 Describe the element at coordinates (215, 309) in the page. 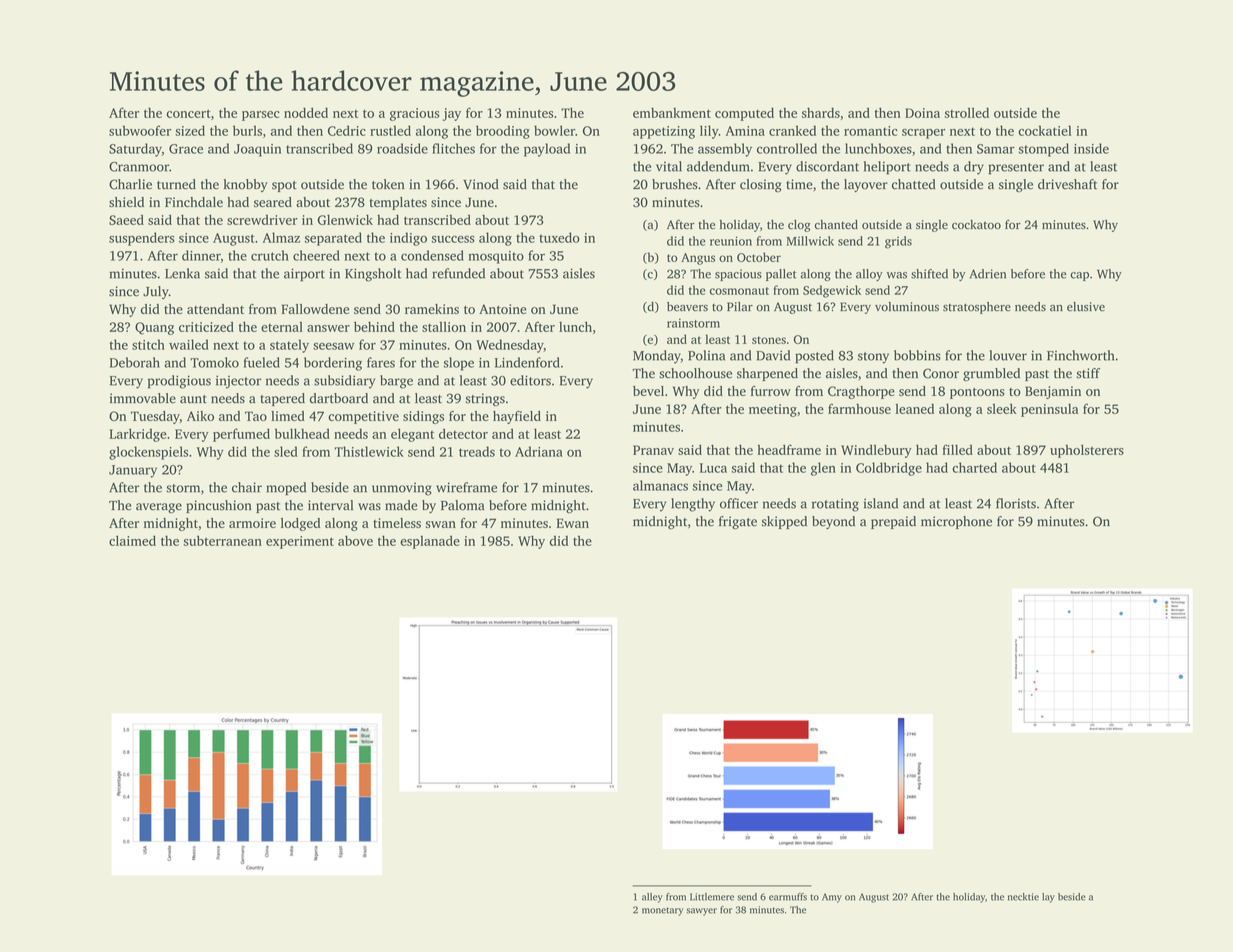

I see `attendant` at that location.
